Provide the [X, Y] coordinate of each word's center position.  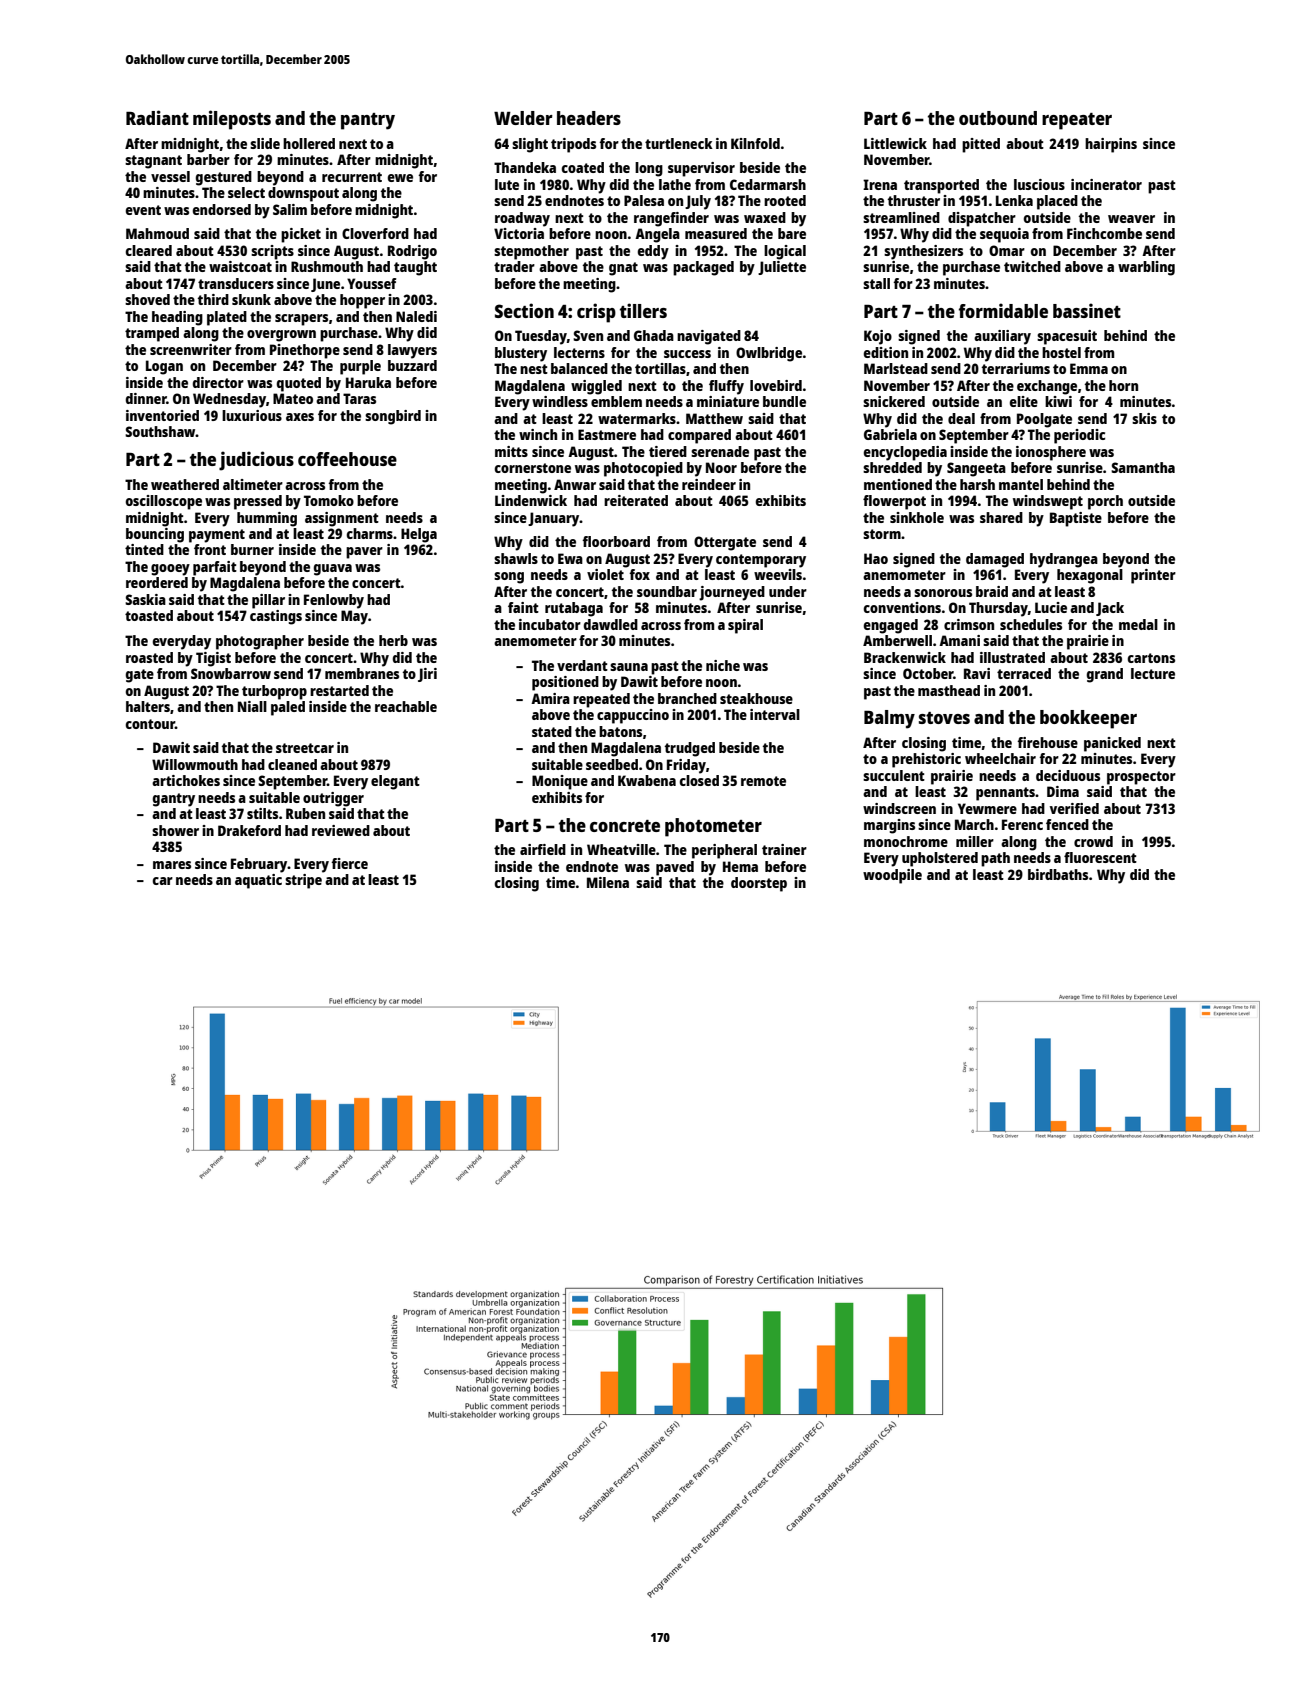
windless [560, 401]
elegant [395, 782]
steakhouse [756, 698]
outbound [998, 118]
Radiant [157, 117]
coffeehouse [347, 459]
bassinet [1087, 310]
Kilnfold [755, 143]
